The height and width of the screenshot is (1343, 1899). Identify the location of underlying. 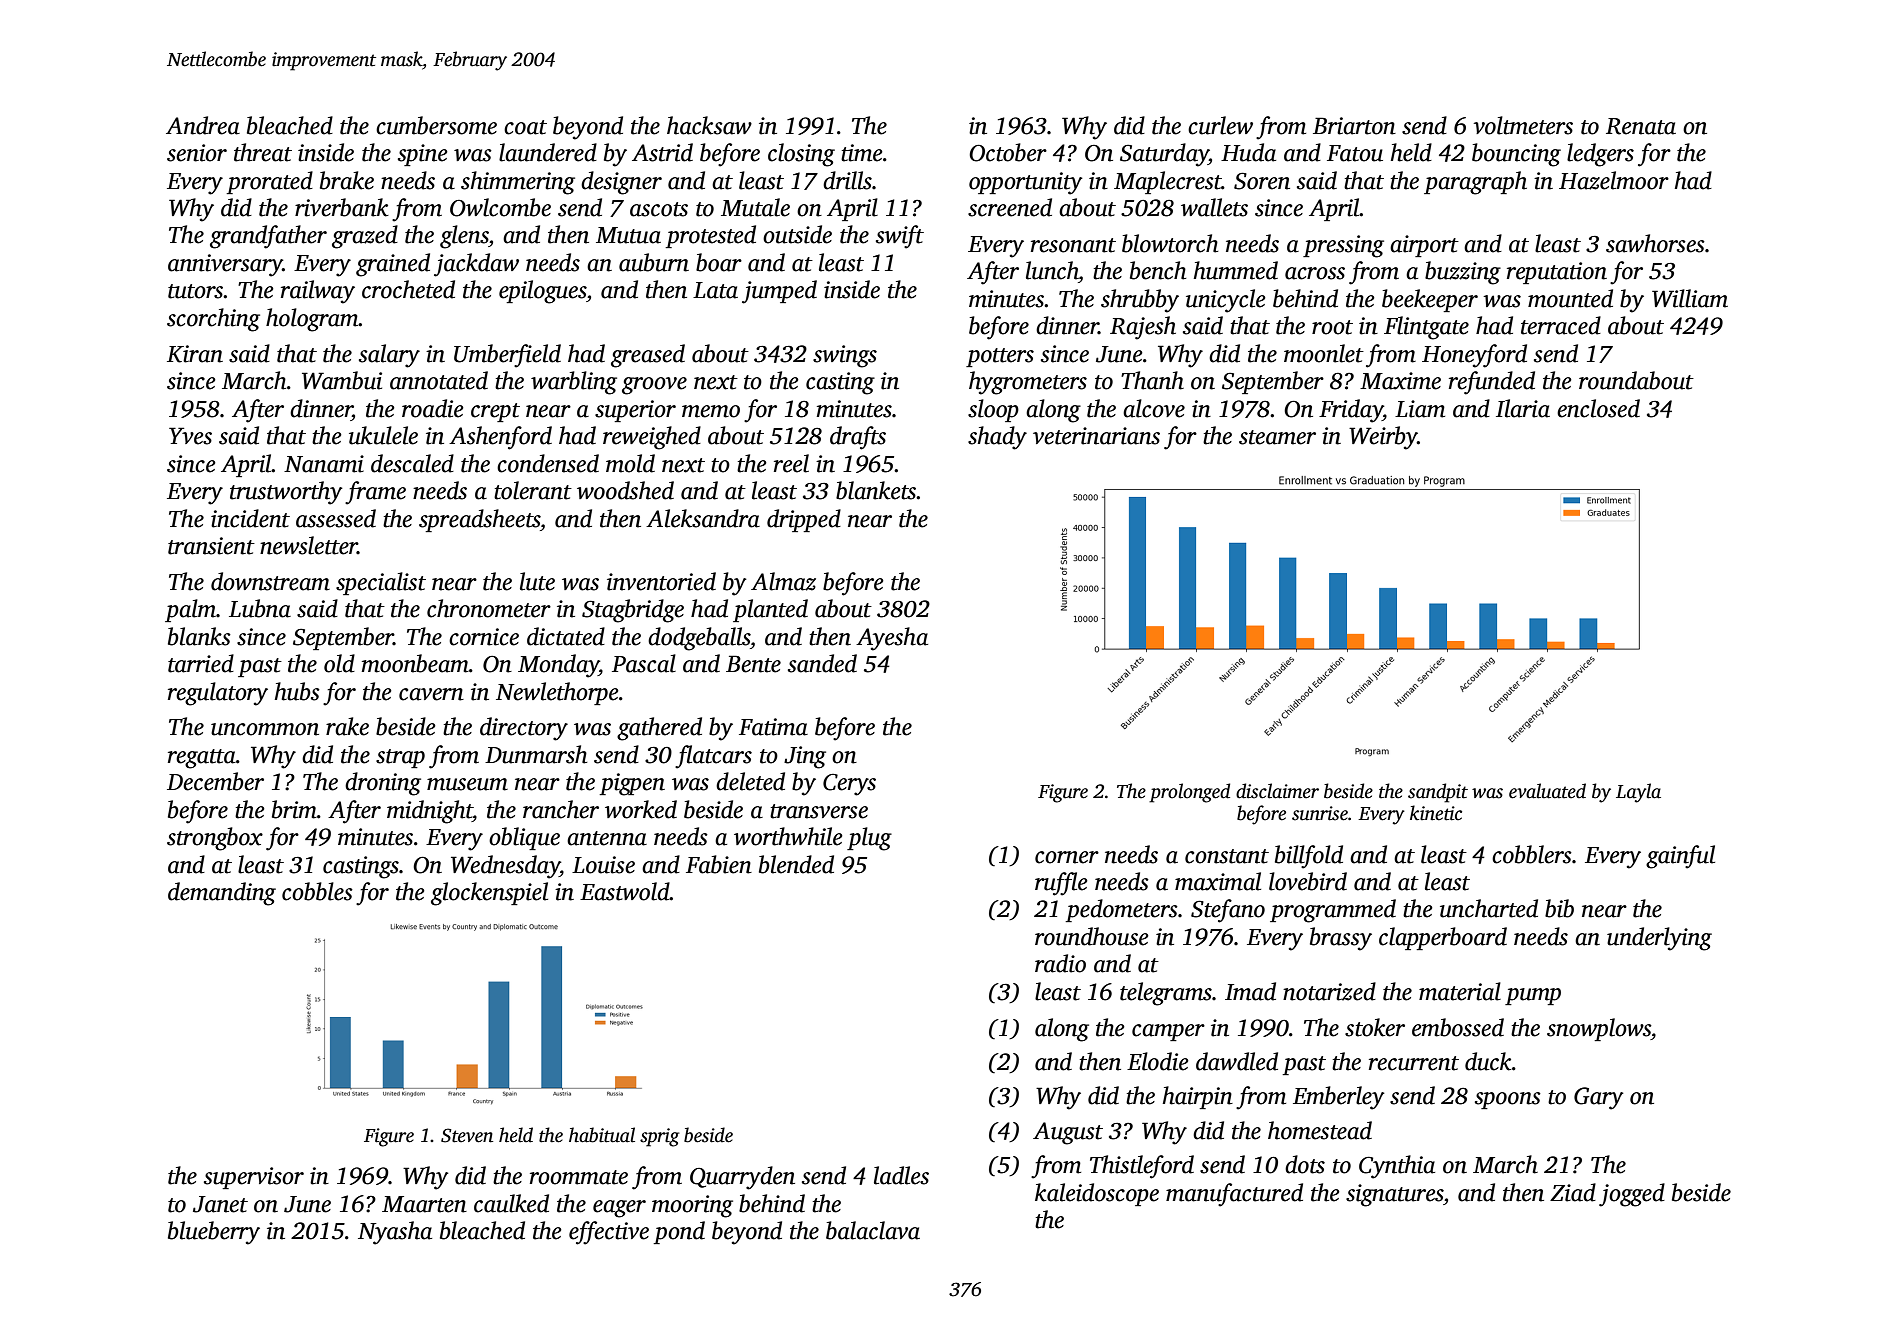
(1659, 939).
